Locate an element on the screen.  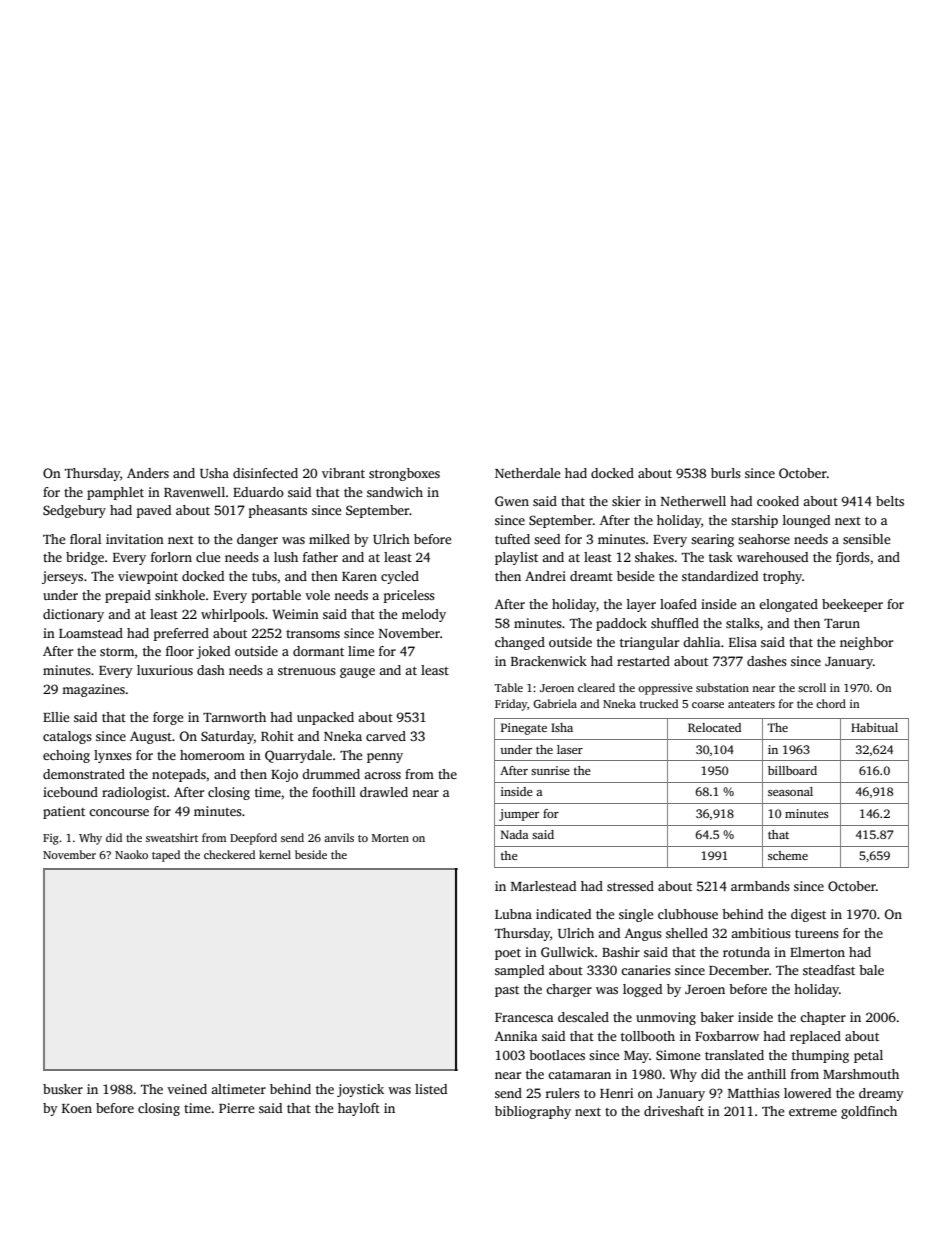
demonstrated is located at coordinates (84, 774).
